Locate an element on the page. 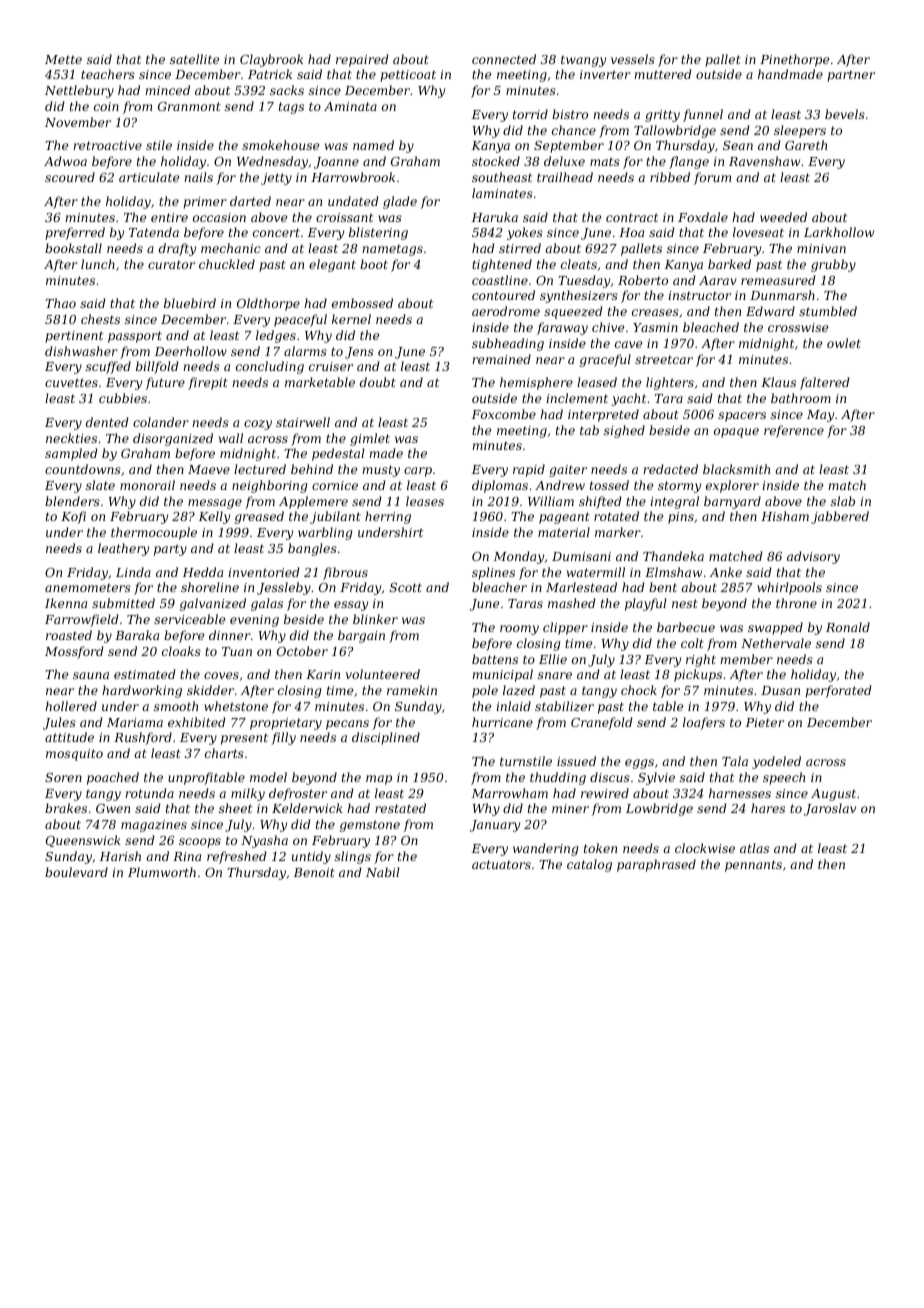  Plumworth is located at coordinates (162, 872).
